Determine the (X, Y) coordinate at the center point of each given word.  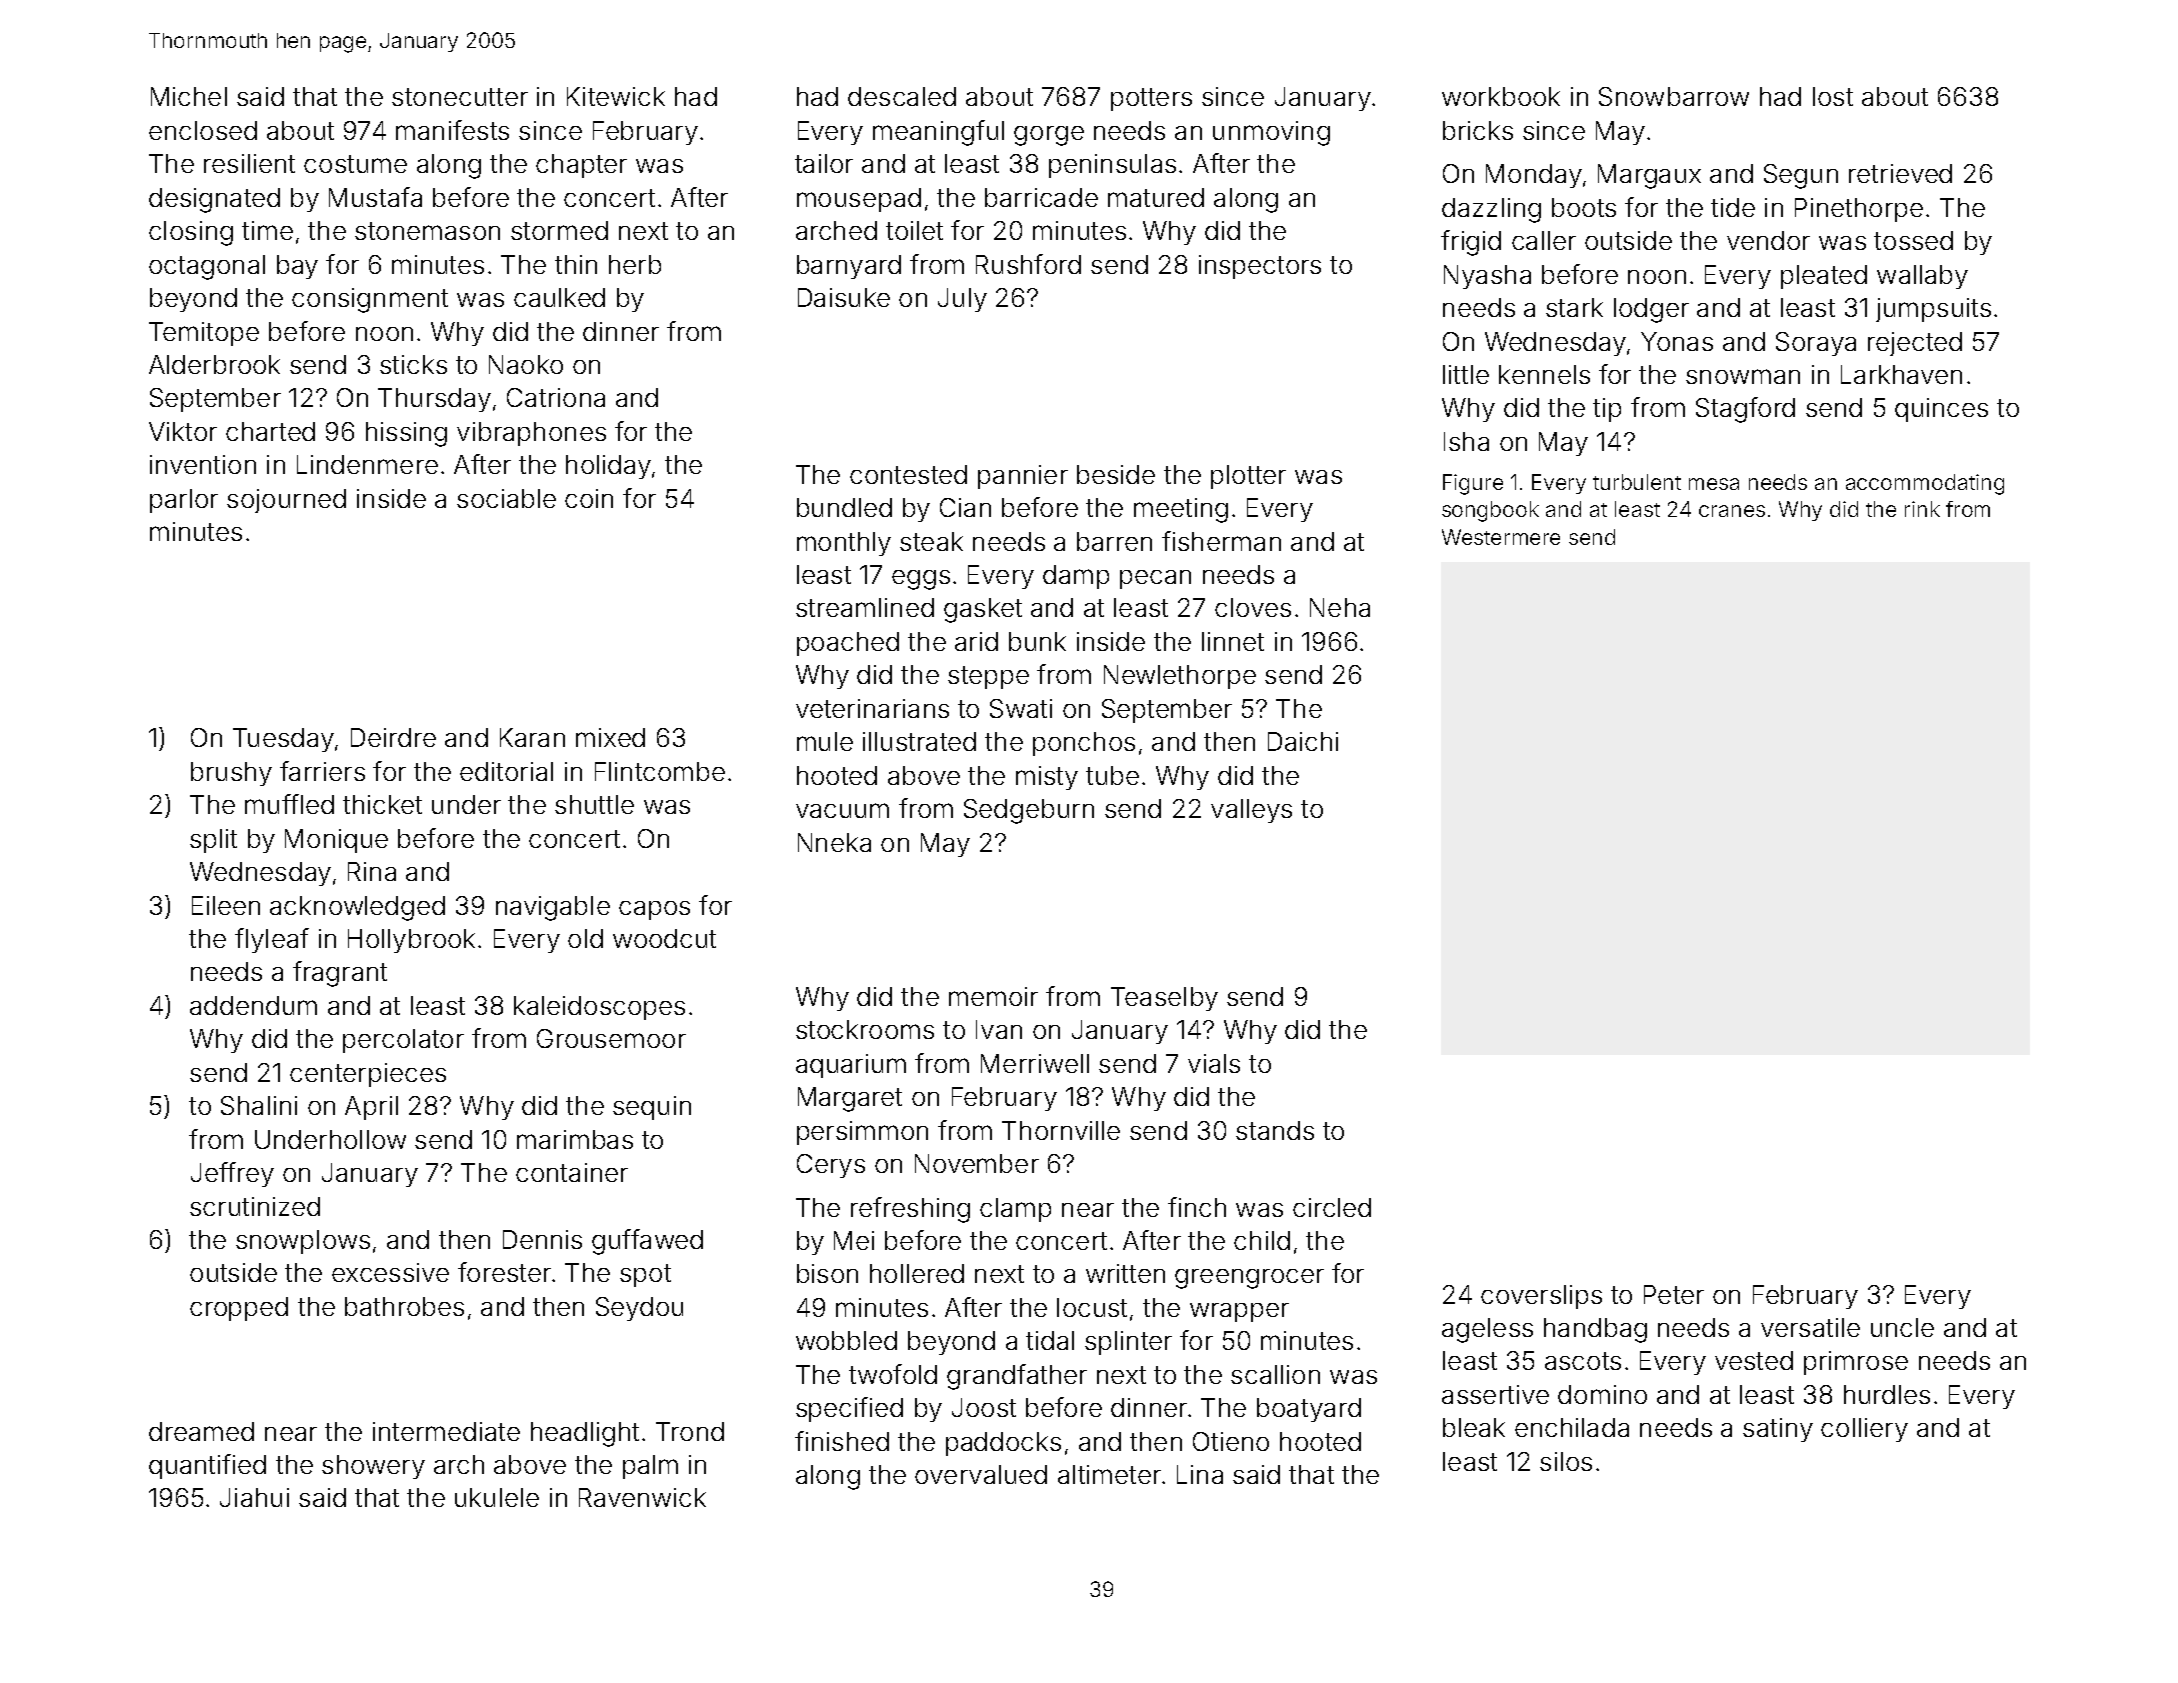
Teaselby (1164, 999)
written (1125, 1273)
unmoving (1271, 133)
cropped (239, 1309)
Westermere (1501, 537)
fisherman (1221, 541)
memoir (993, 996)
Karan (532, 737)
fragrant (340, 974)
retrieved (1900, 173)
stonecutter (460, 97)
